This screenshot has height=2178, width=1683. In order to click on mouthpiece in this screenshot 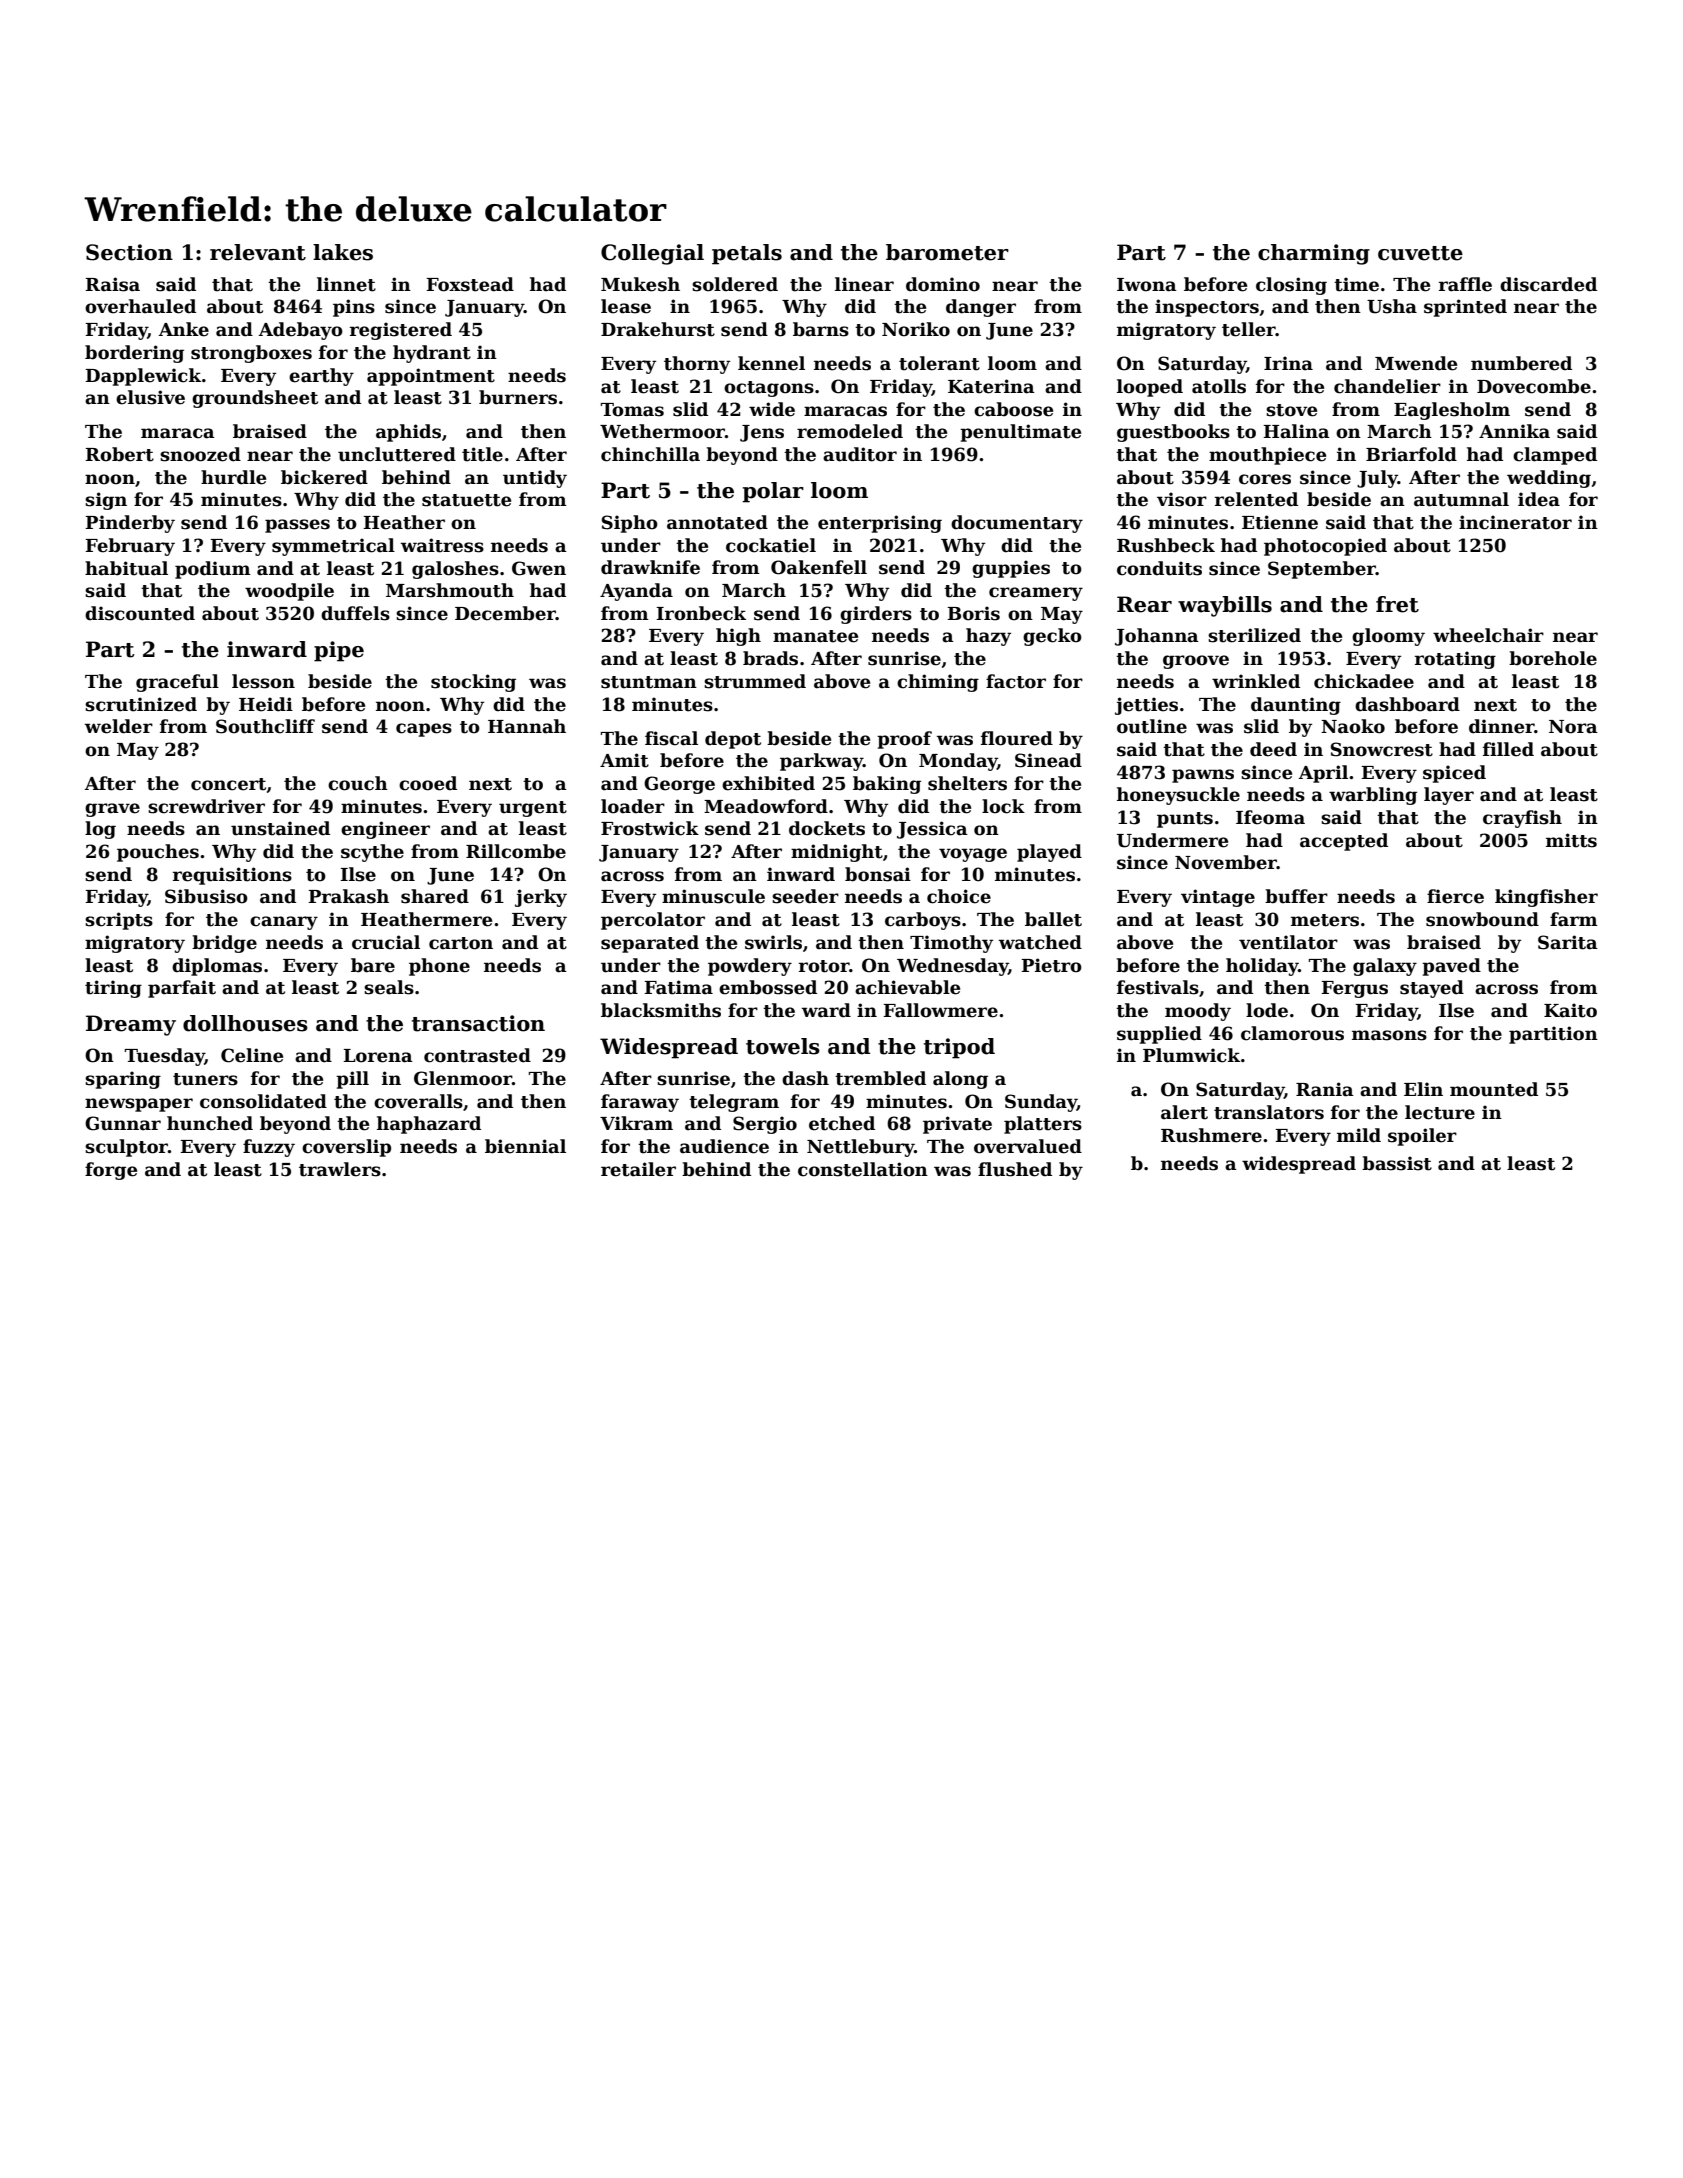, I will do `click(1267, 456)`.
